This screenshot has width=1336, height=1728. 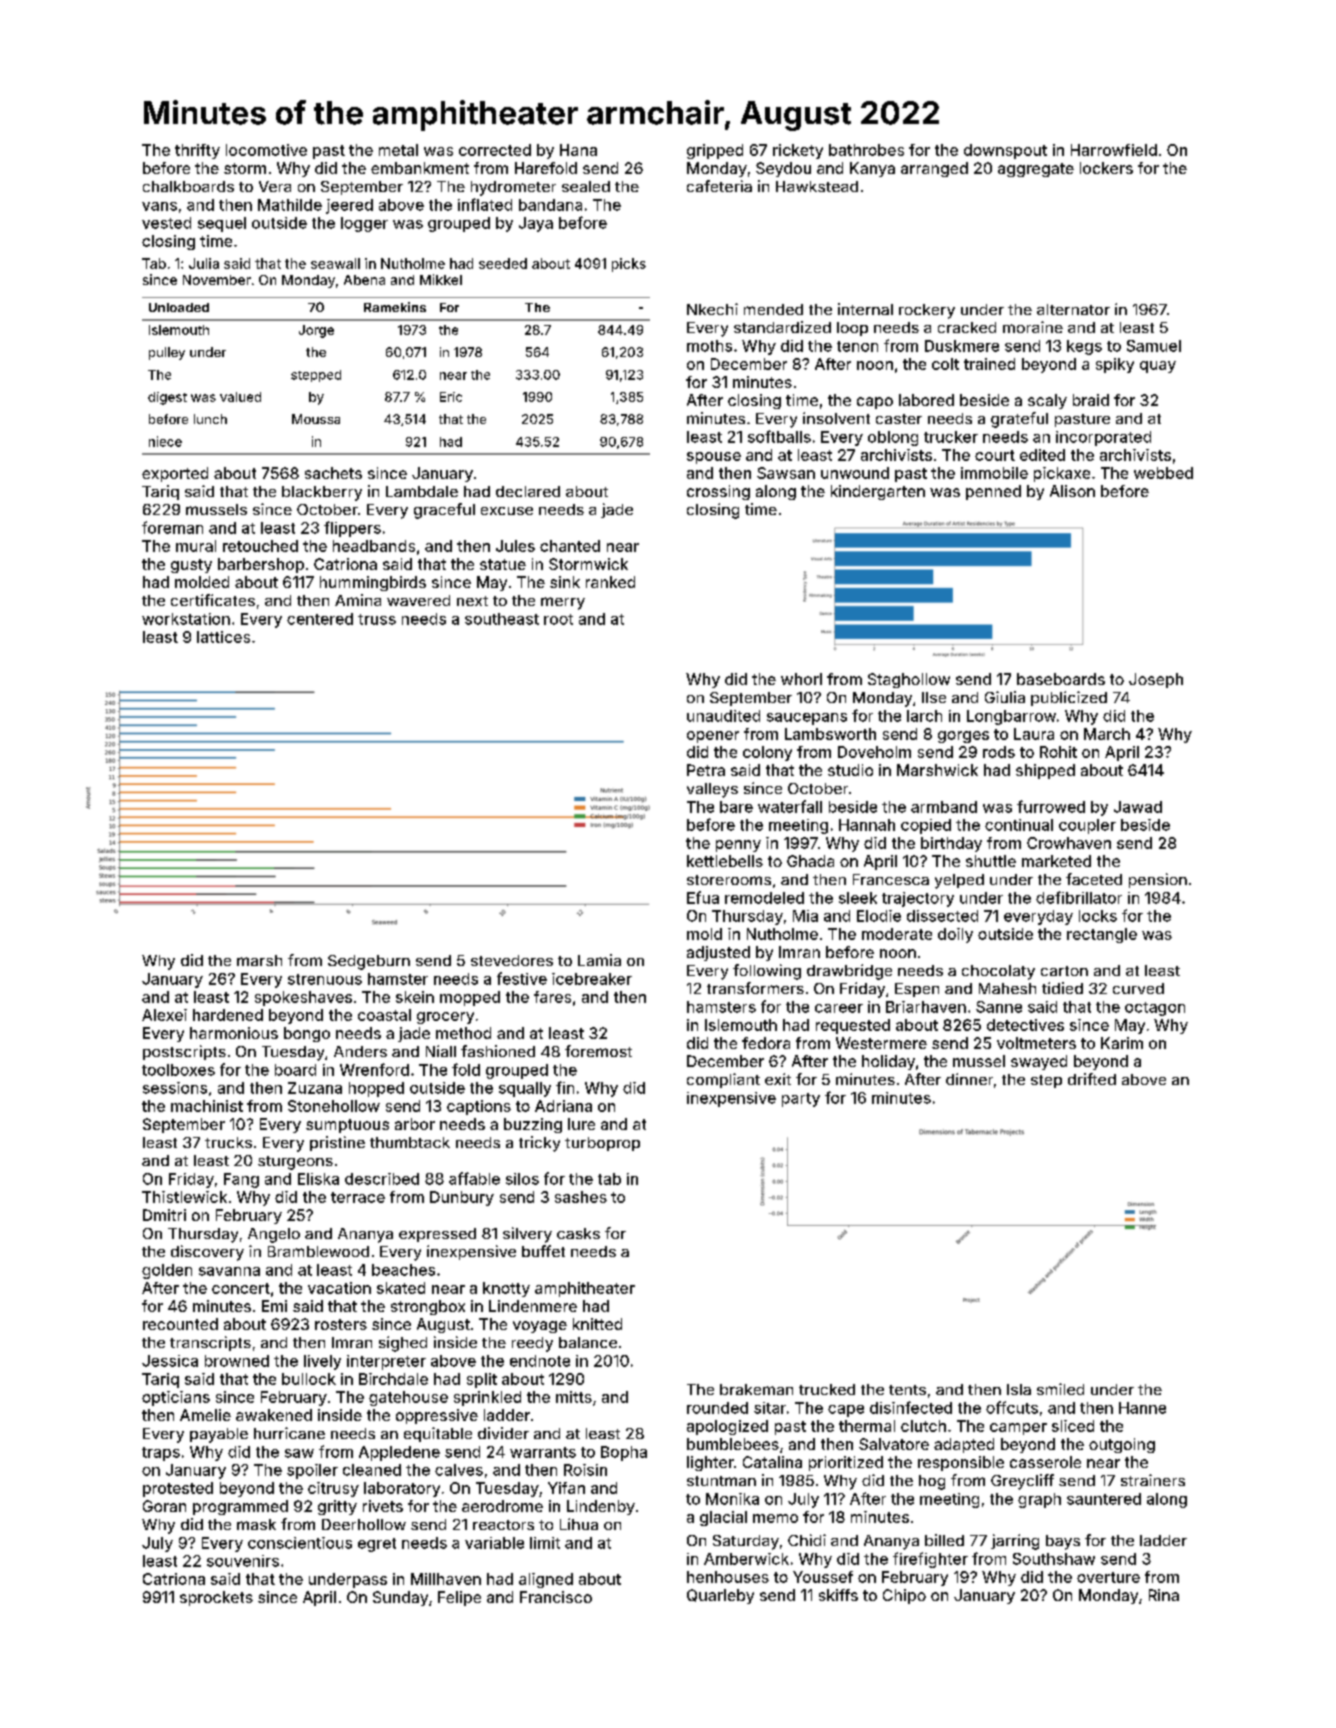 What do you see at coordinates (565, 1087) in the screenshot?
I see `fin` at bounding box center [565, 1087].
